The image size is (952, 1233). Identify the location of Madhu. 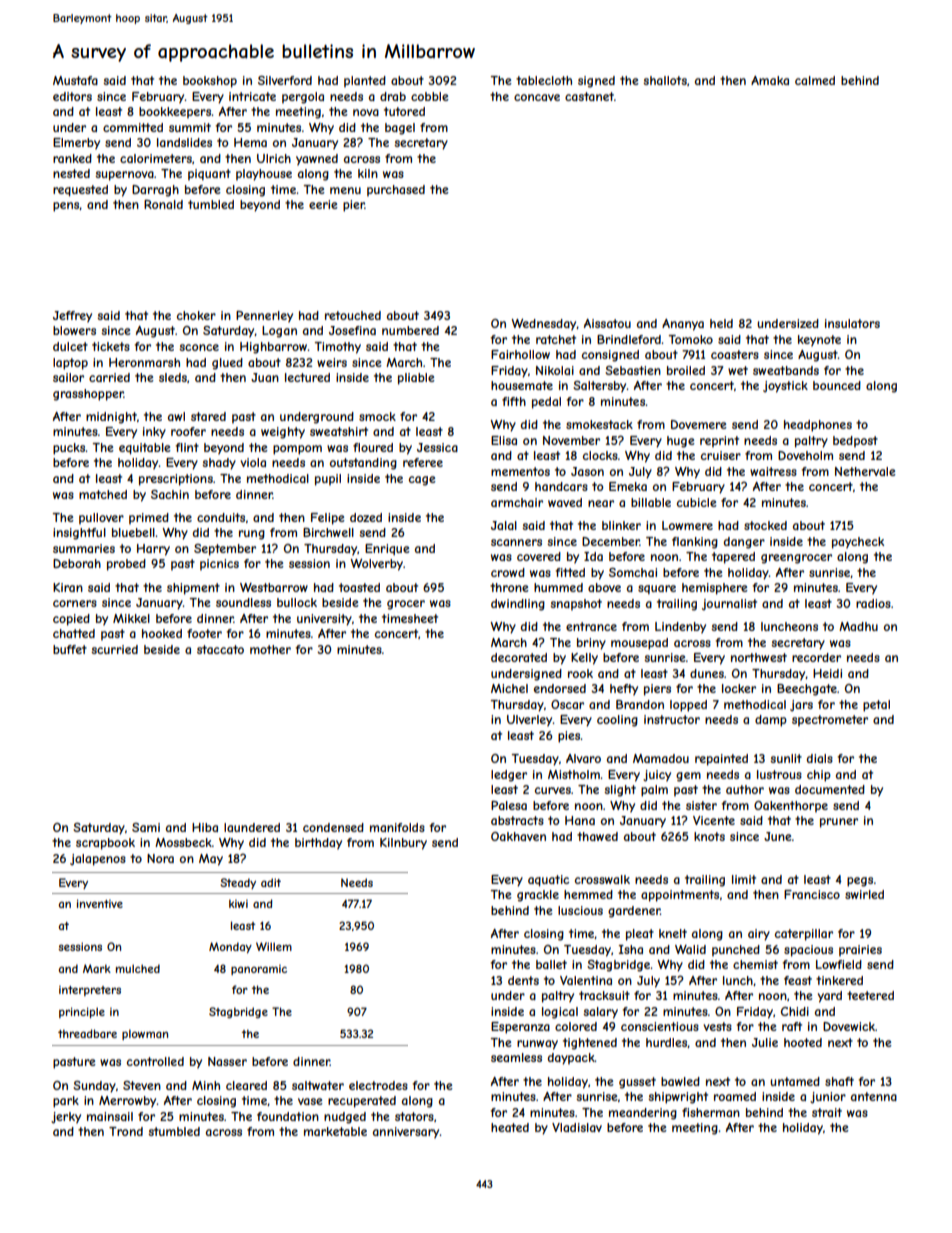
(858, 626).
